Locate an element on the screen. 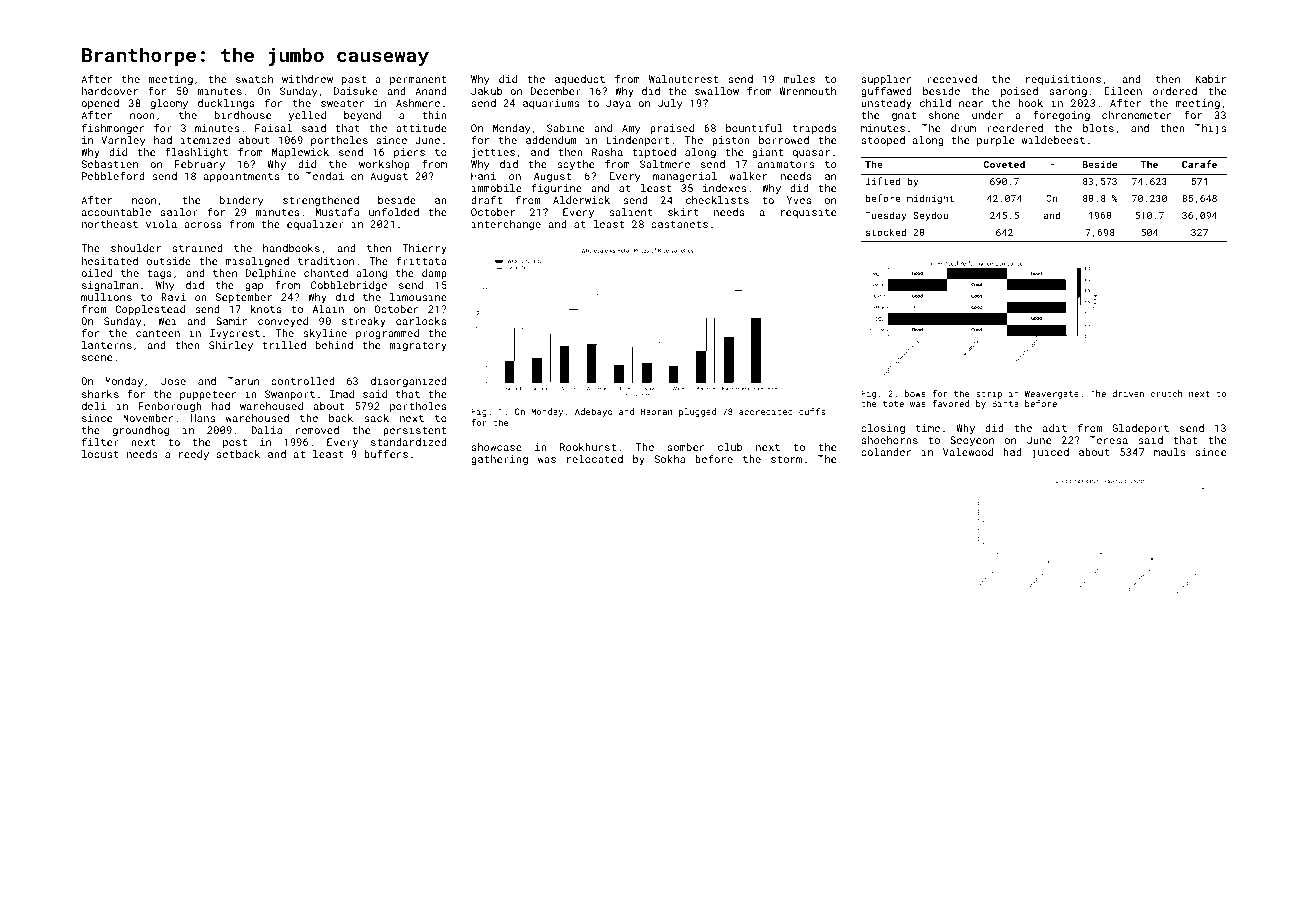  Eileen is located at coordinates (1123, 91).
